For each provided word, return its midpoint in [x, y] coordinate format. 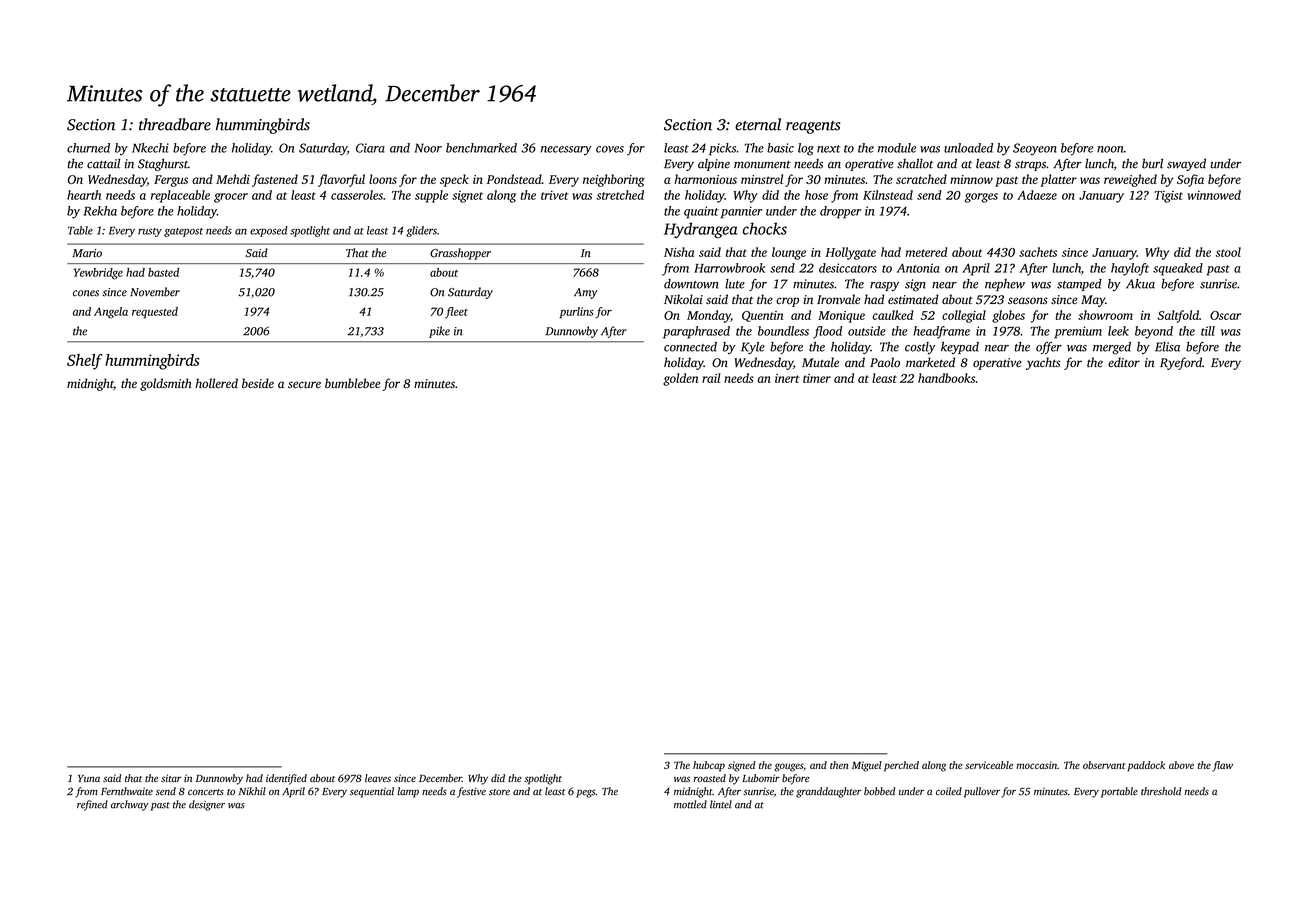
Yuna [89, 778]
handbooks [946, 378]
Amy [586, 293]
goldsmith [166, 384]
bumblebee [352, 383]
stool [1228, 252]
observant [1104, 765]
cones [86, 293]
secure [304, 384]
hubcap [709, 766]
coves [610, 149]
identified [286, 779]
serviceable [989, 765]
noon [1110, 149]
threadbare [175, 124]
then [839, 765]
